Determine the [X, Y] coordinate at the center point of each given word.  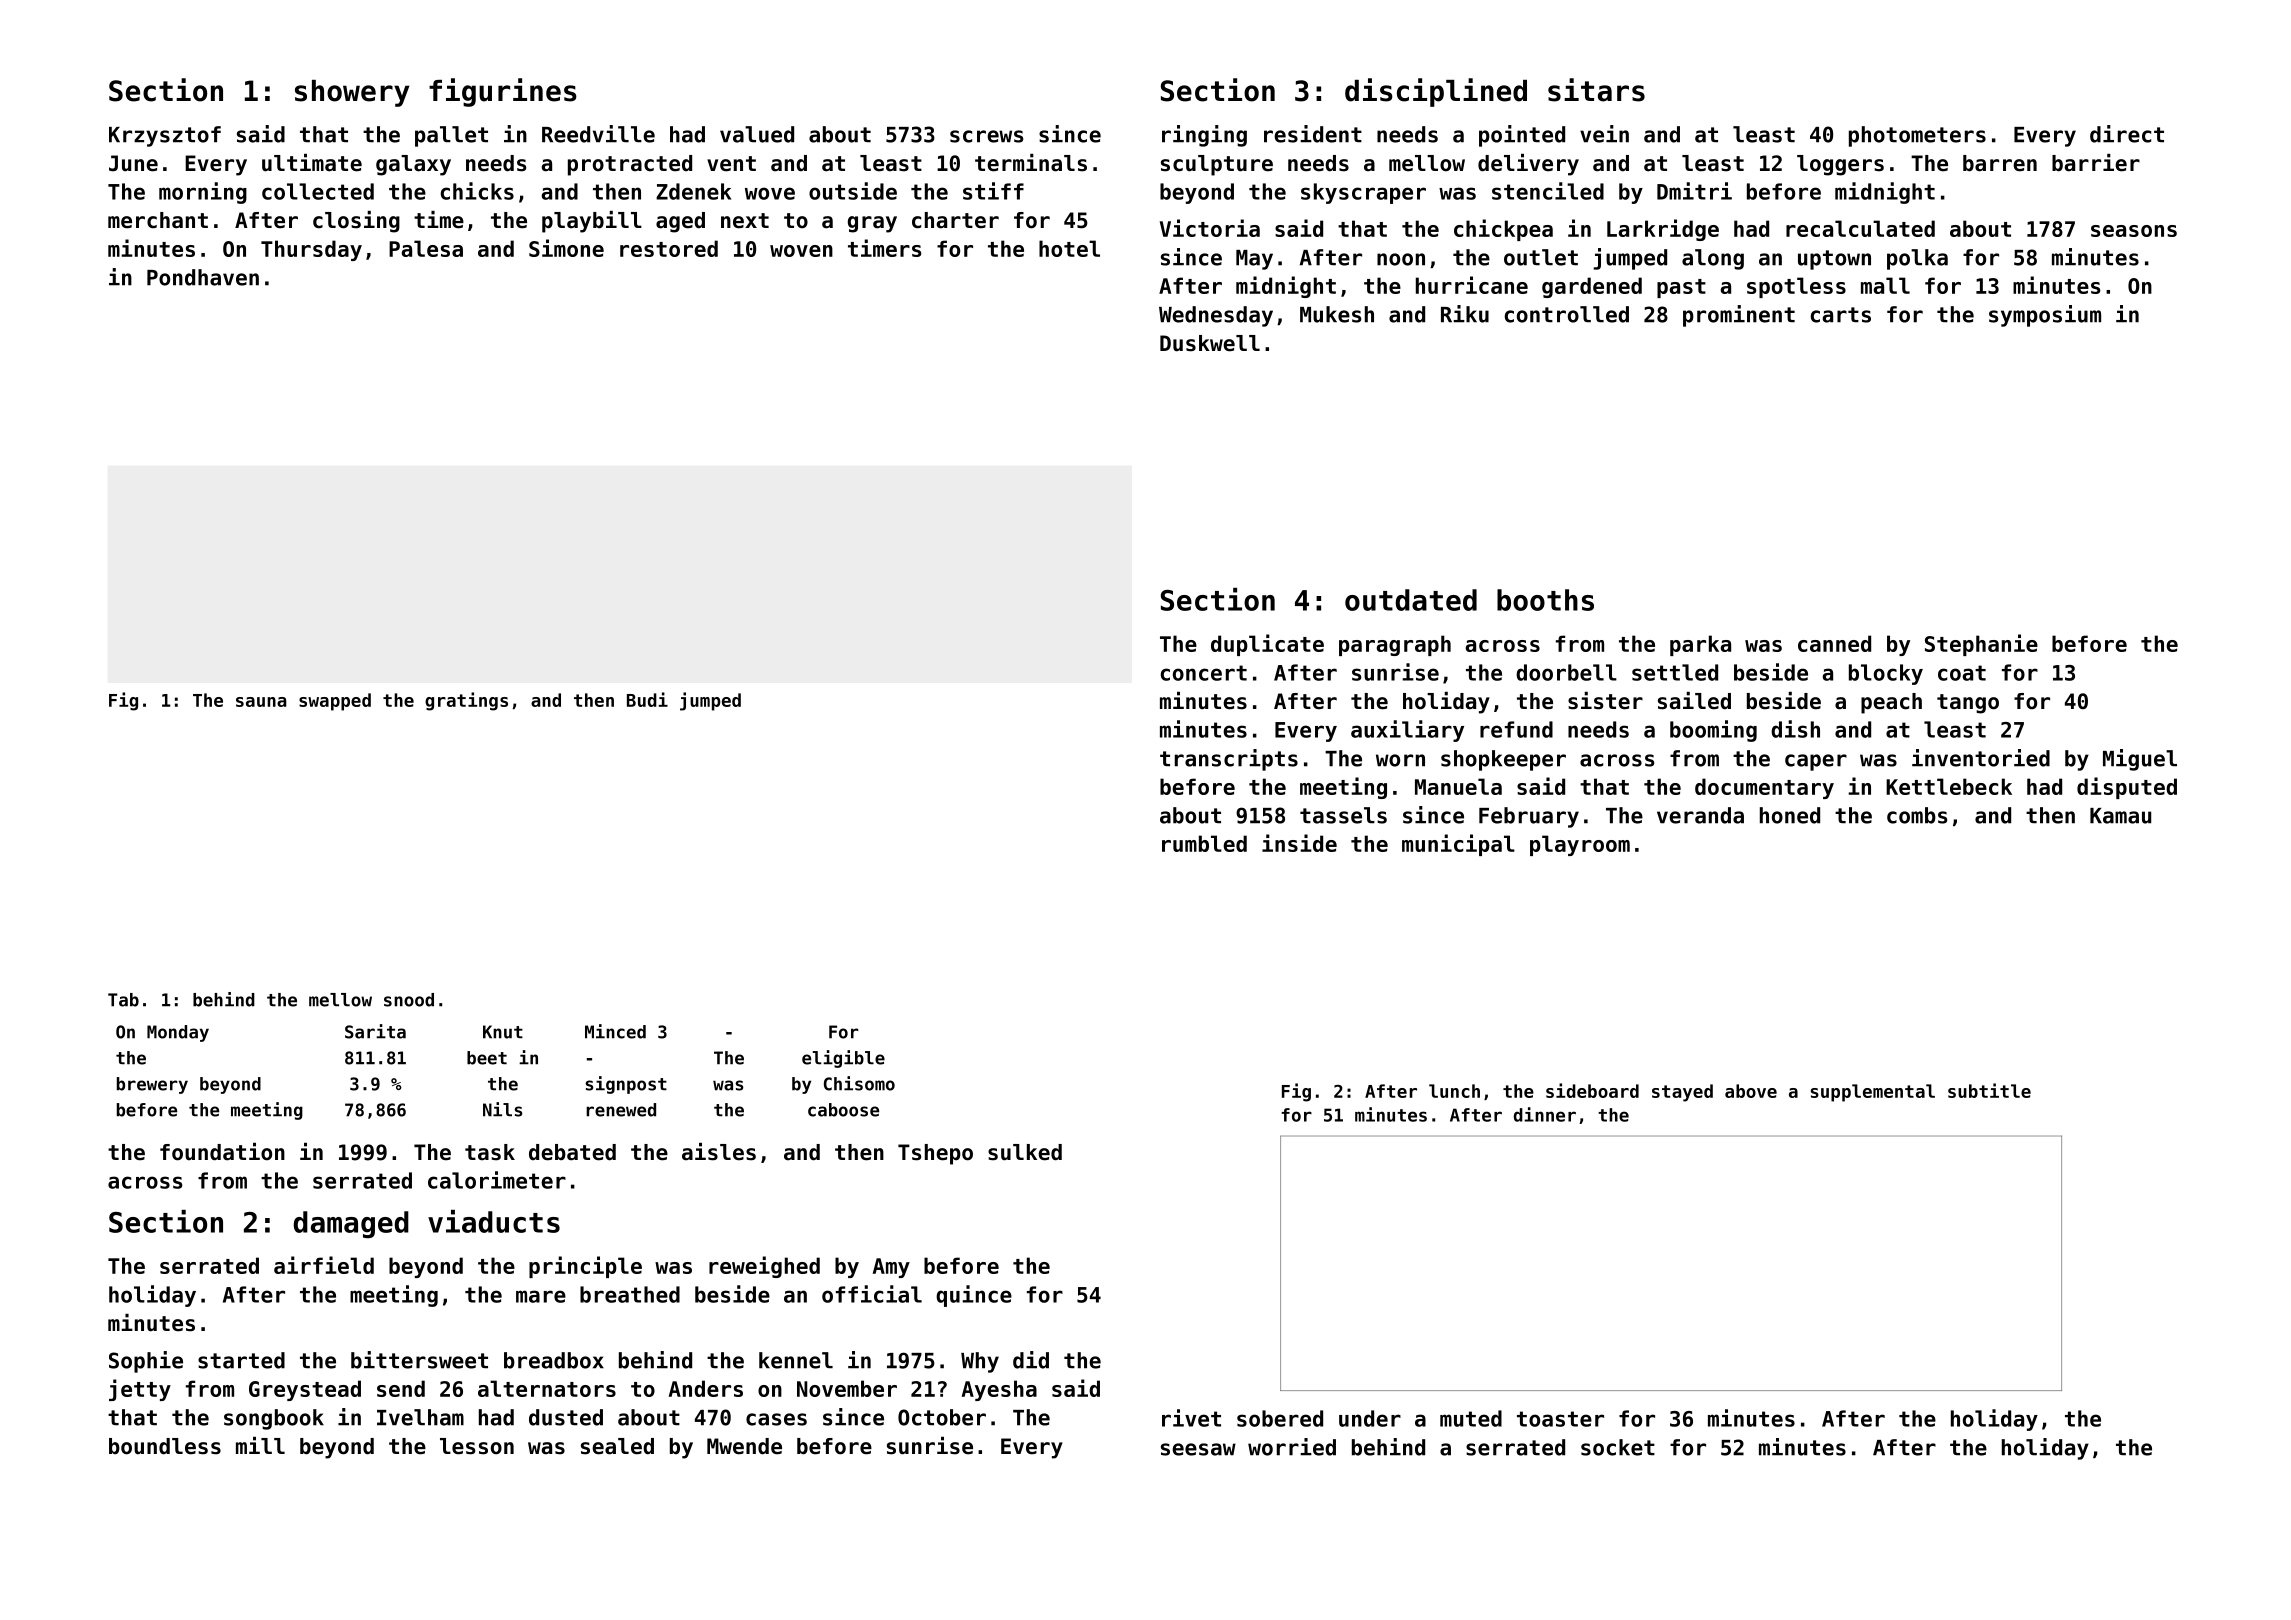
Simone [566, 248]
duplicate [1267, 645]
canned [1834, 643]
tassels [1343, 815]
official [872, 1294]
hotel [1069, 248]
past [1681, 288]
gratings [466, 701]
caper [1816, 762]
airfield [324, 1265]
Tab [123, 1000]
